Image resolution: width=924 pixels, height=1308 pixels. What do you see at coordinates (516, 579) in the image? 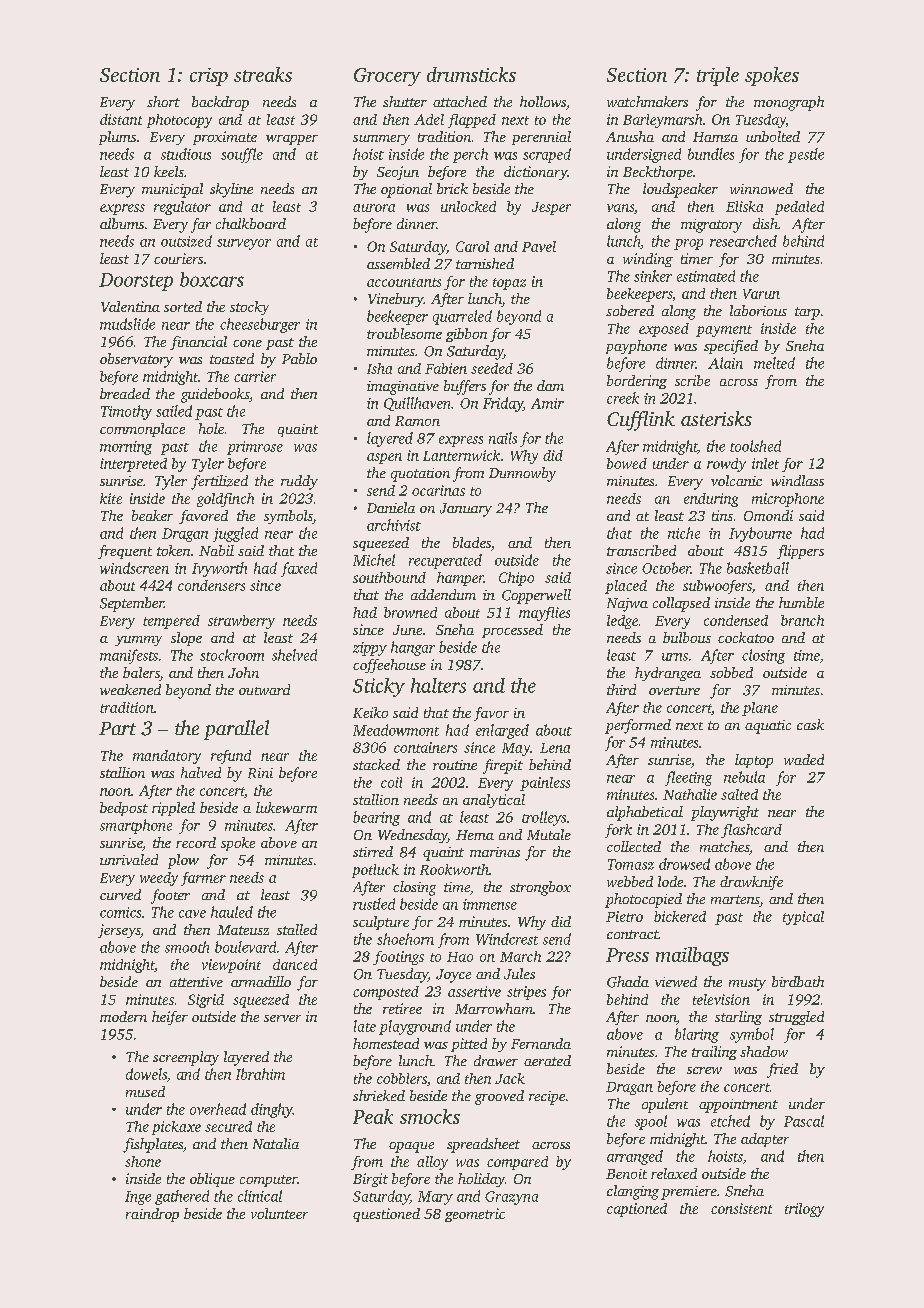
I see `Chipo` at bounding box center [516, 579].
